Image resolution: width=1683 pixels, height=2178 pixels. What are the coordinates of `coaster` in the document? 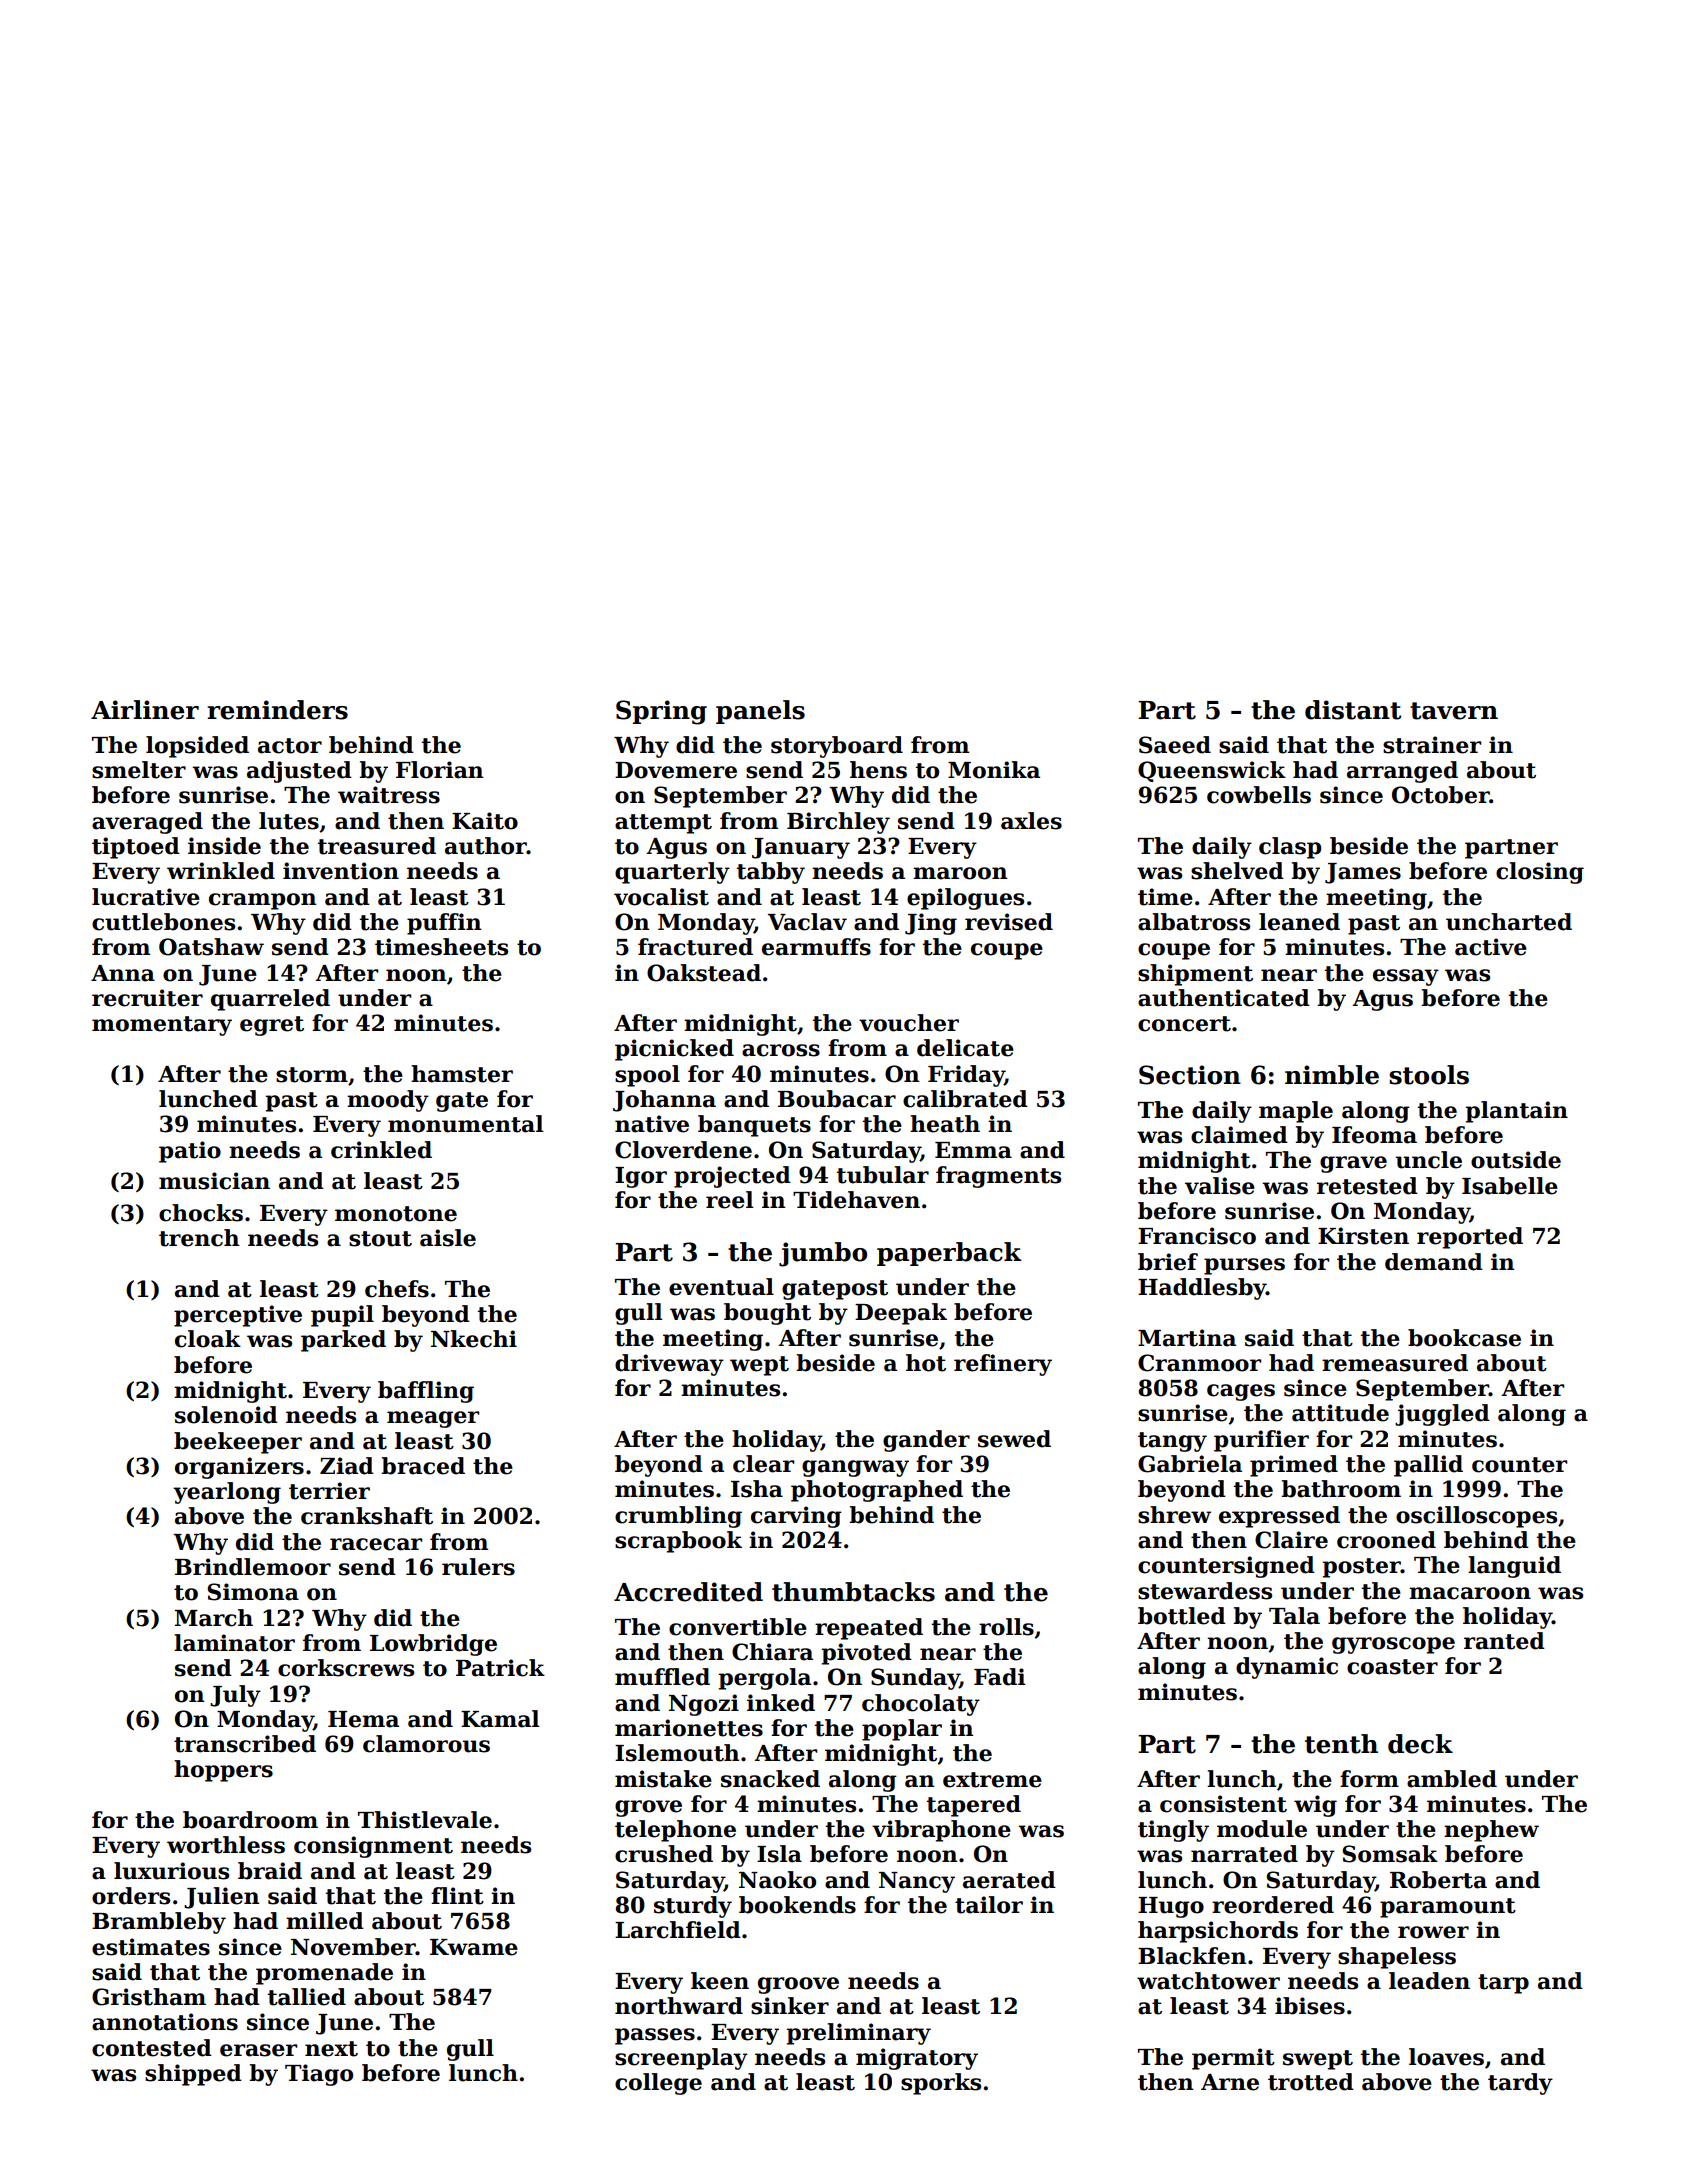 It's located at (1392, 1667).
